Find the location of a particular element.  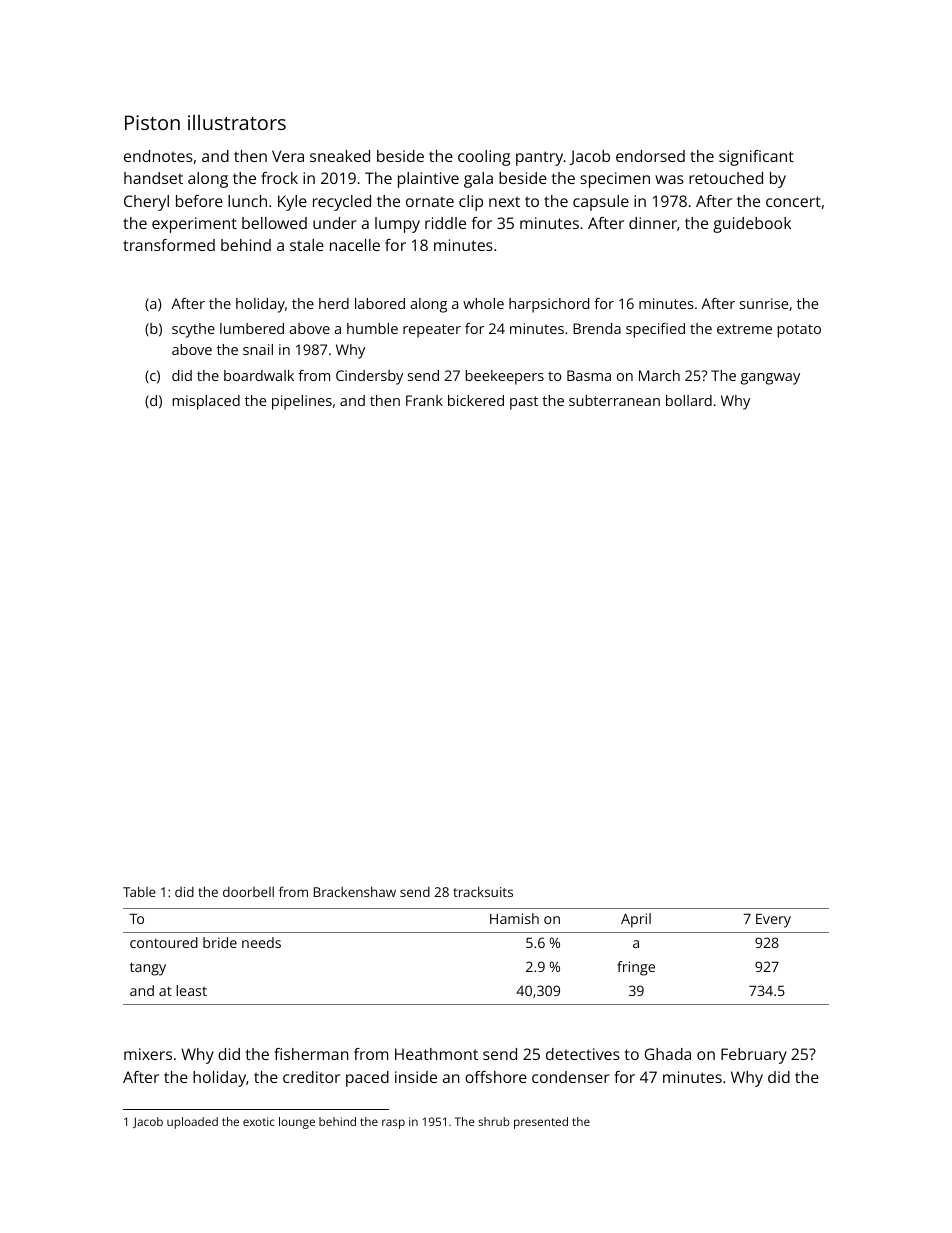

labored is located at coordinates (380, 303).
